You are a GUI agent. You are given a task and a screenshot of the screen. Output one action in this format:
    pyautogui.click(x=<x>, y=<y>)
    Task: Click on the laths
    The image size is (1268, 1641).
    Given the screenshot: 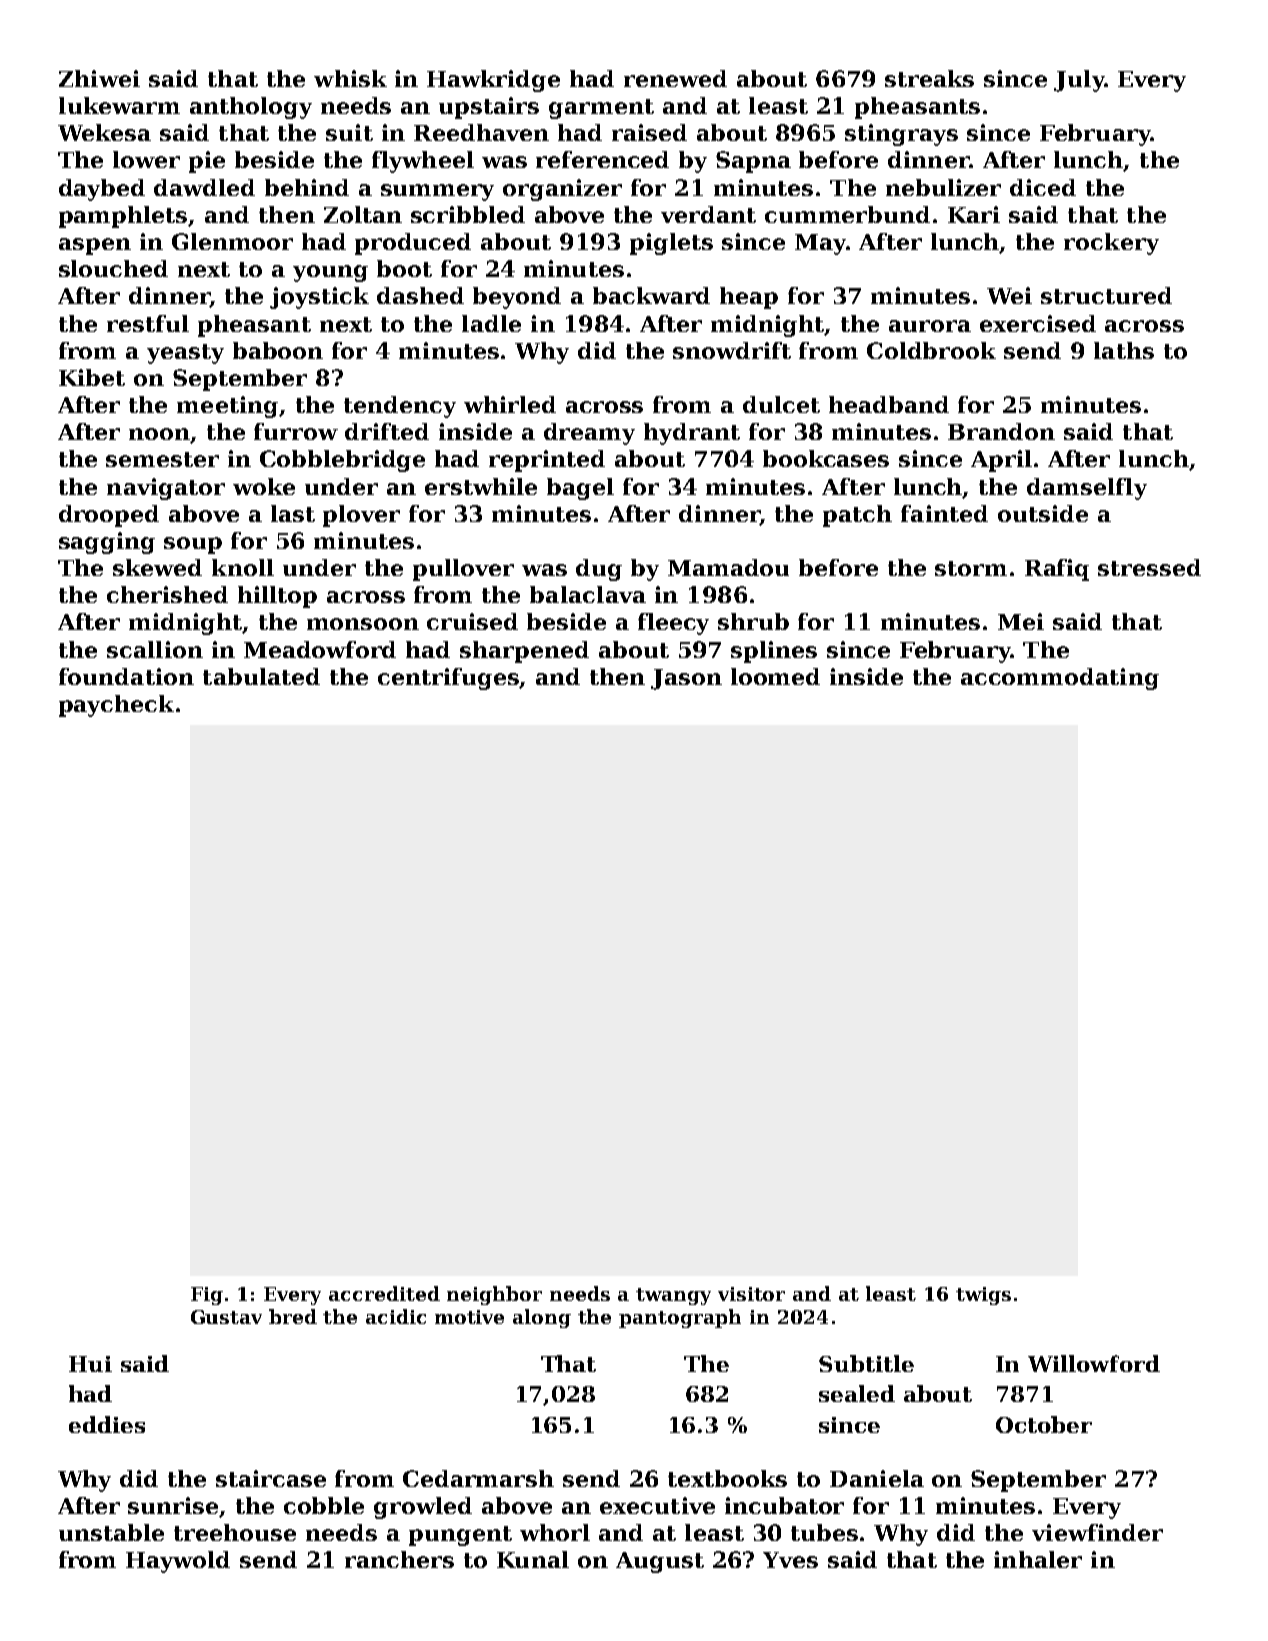 What is the action you would take?
    pyautogui.click(x=1124, y=350)
